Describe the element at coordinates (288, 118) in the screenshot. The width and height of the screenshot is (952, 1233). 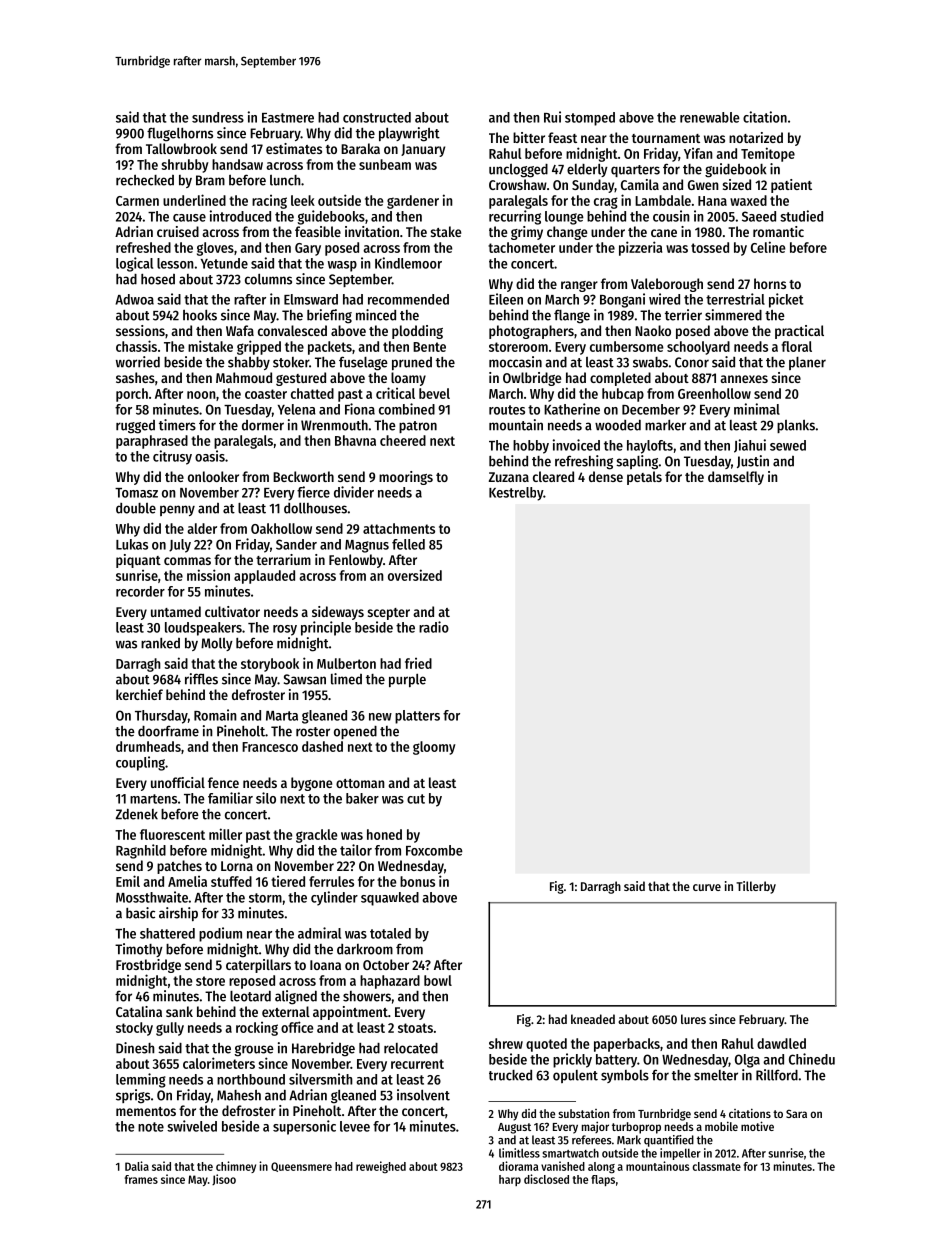
I see `Eastmere` at that location.
